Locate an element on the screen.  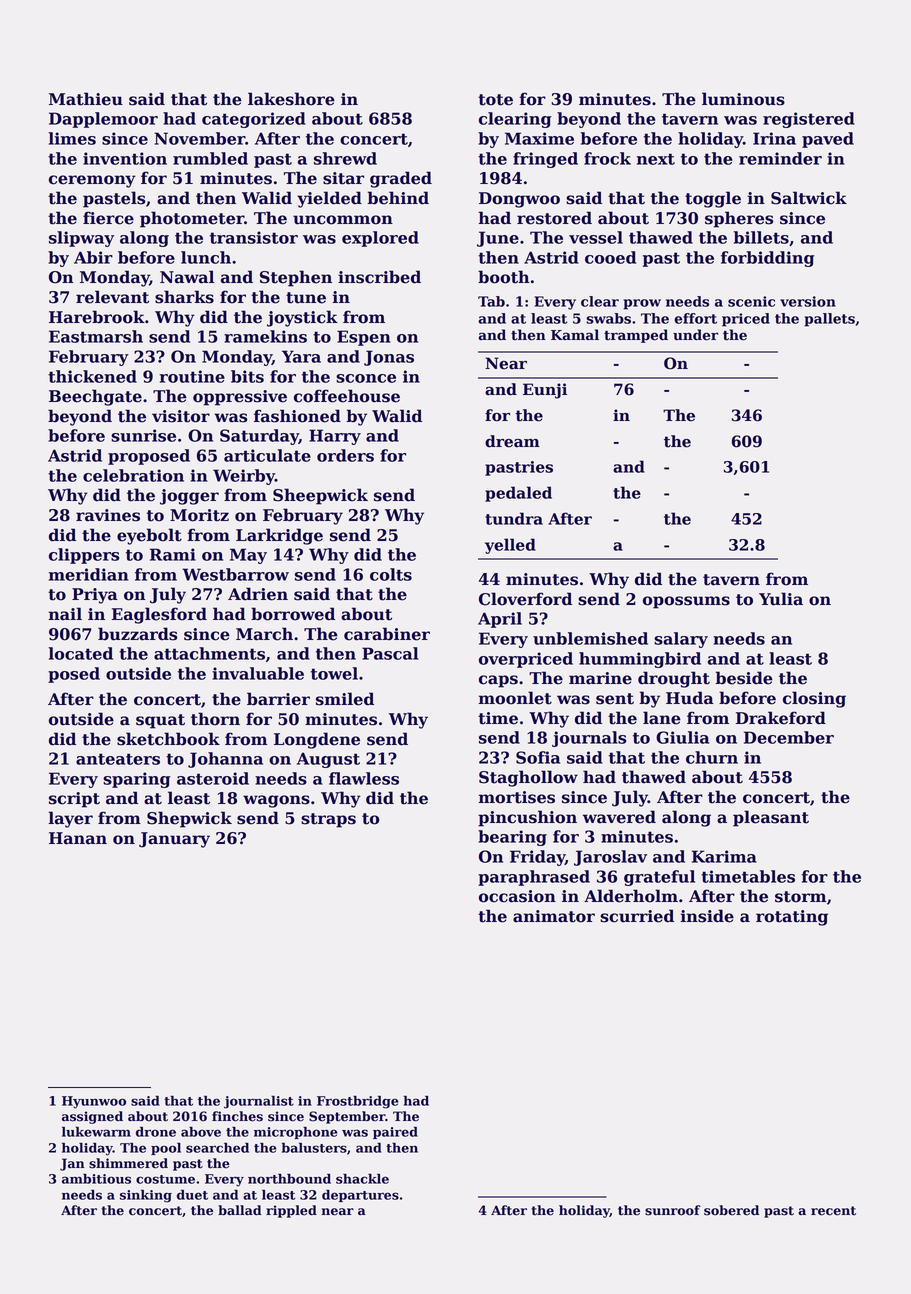
scurried is located at coordinates (637, 916).
